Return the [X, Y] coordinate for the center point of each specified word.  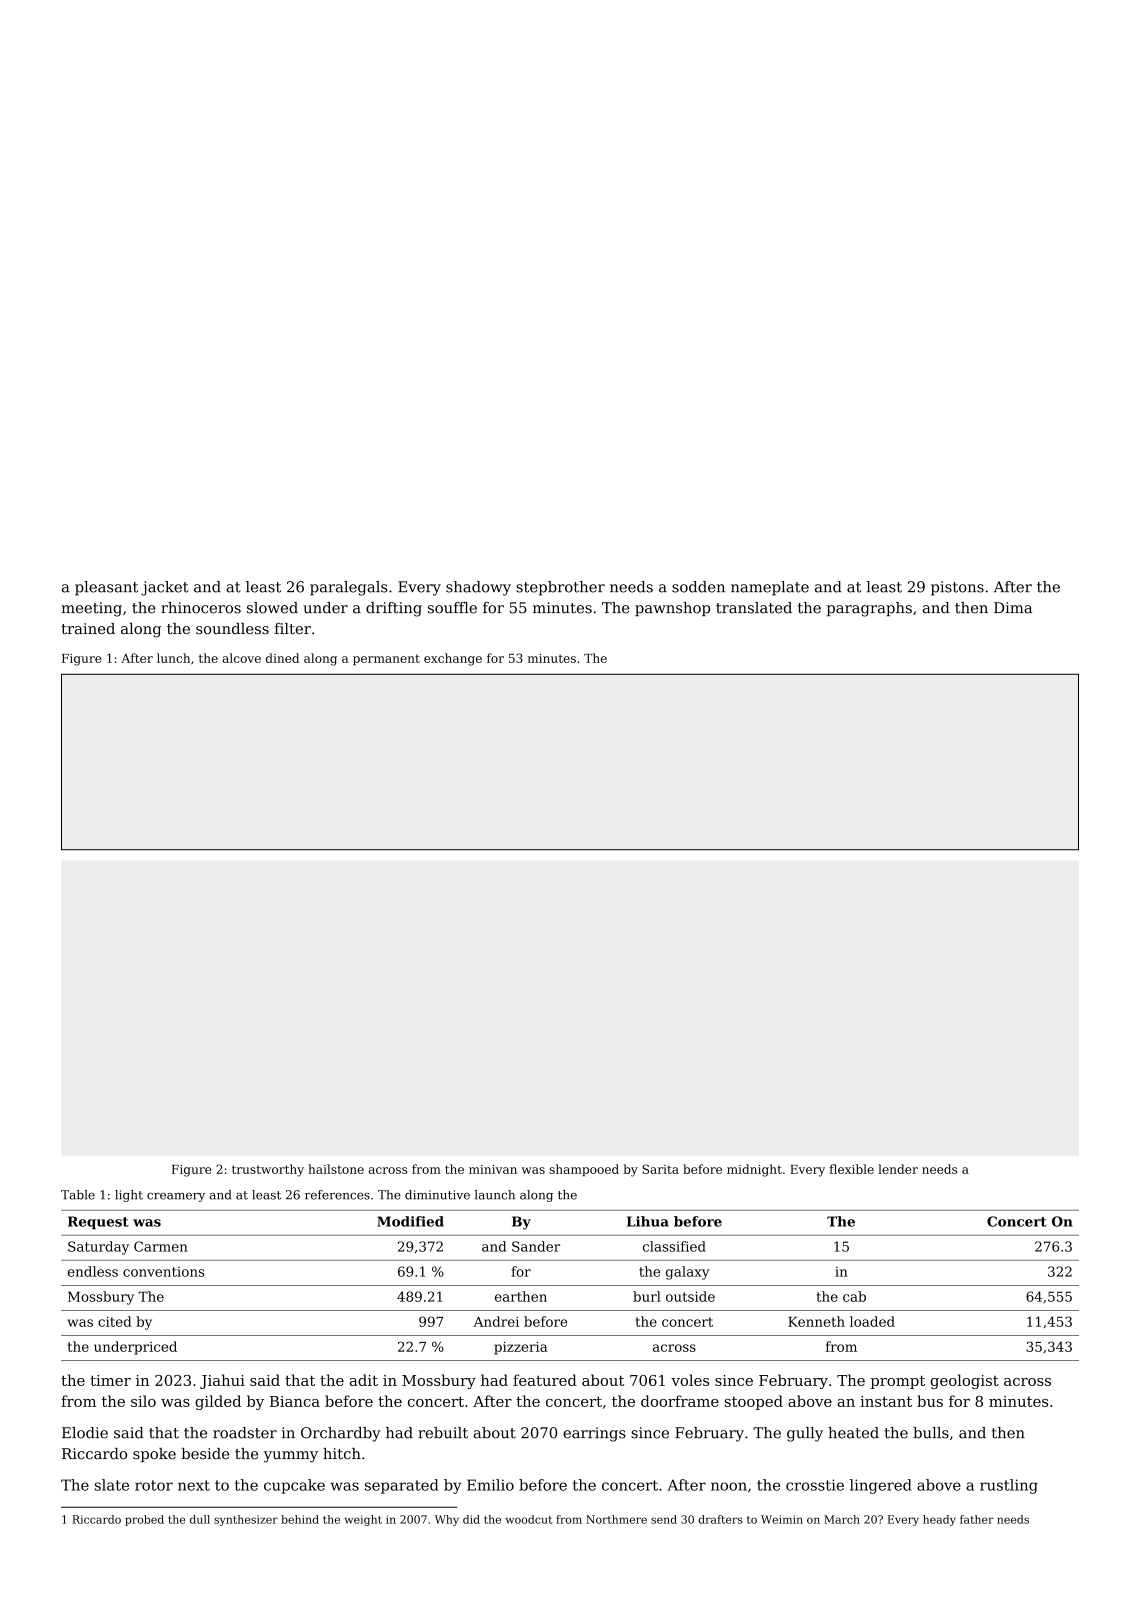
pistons [957, 588]
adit [363, 1380]
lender [898, 1169]
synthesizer [246, 1520]
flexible [851, 1169]
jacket [165, 588]
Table [78, 1195]
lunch [173, 658]
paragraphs [869, 609]
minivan [493, 1169]
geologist [964, 1381]
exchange [453, 659]
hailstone [336, 1169]
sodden [698, 587]
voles [690, 1380]
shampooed [584, 1170]
